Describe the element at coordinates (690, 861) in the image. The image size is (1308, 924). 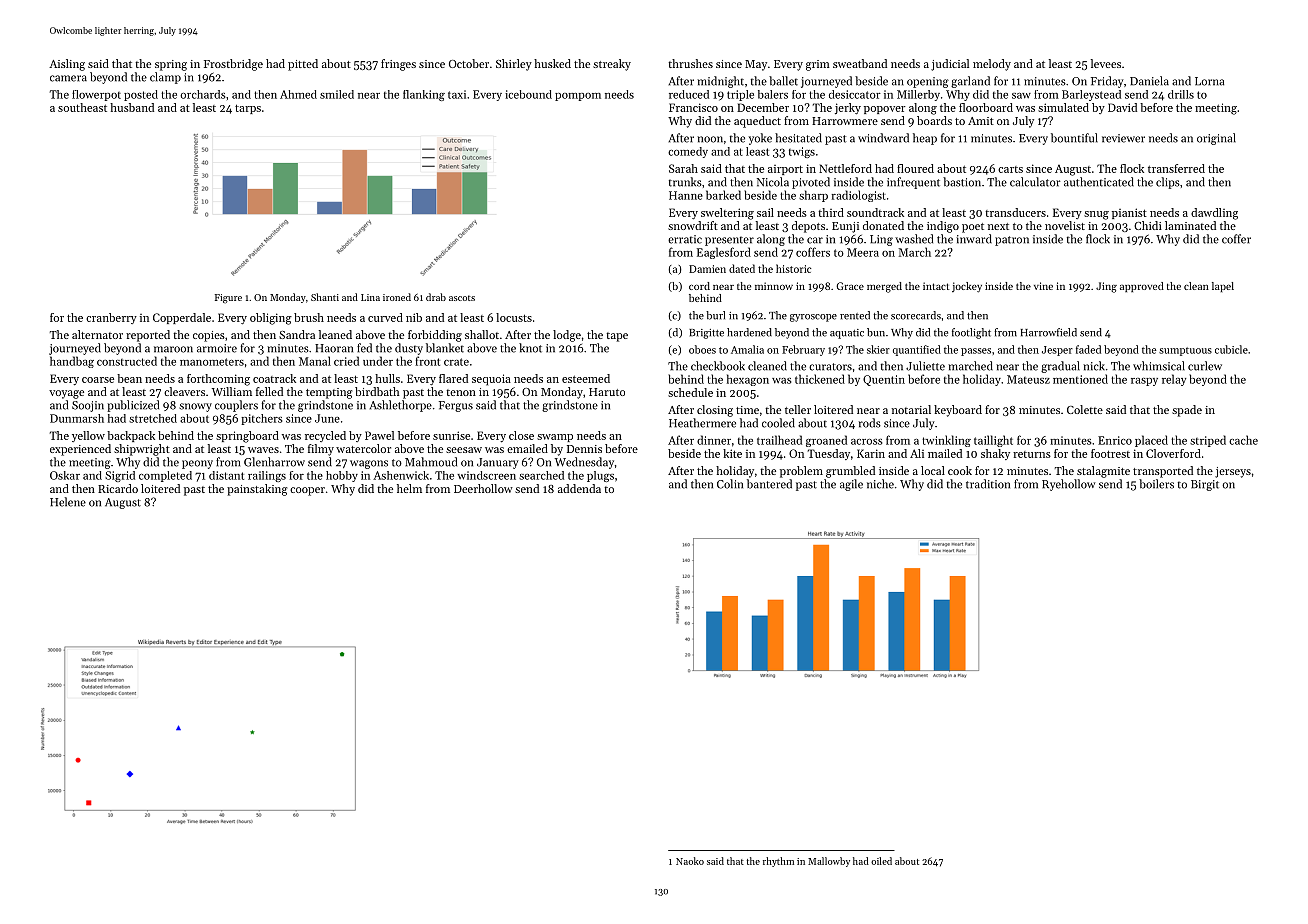
I see `Naoko` at that location.
